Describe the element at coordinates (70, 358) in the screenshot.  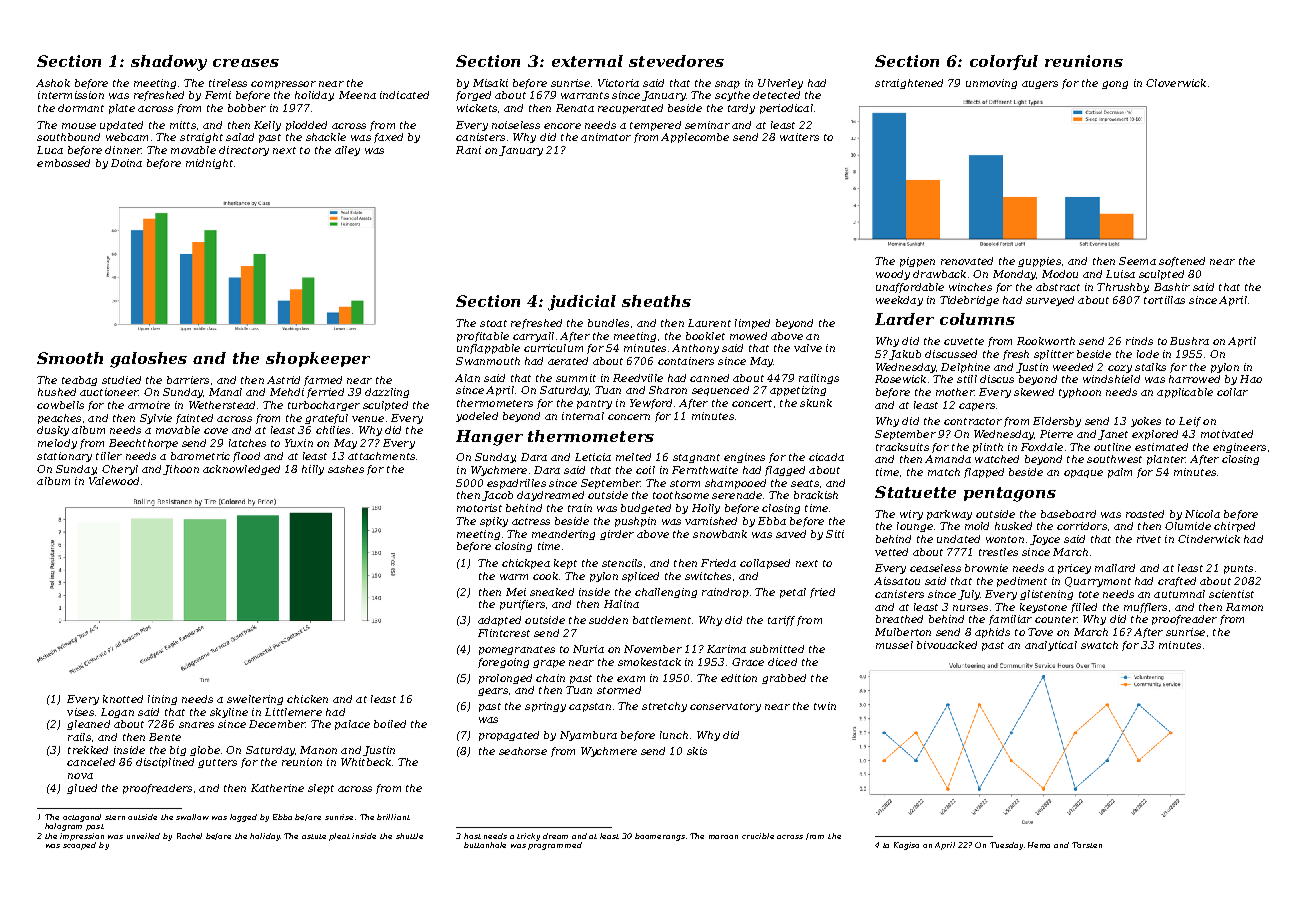
I see `Smooth` at that location.
